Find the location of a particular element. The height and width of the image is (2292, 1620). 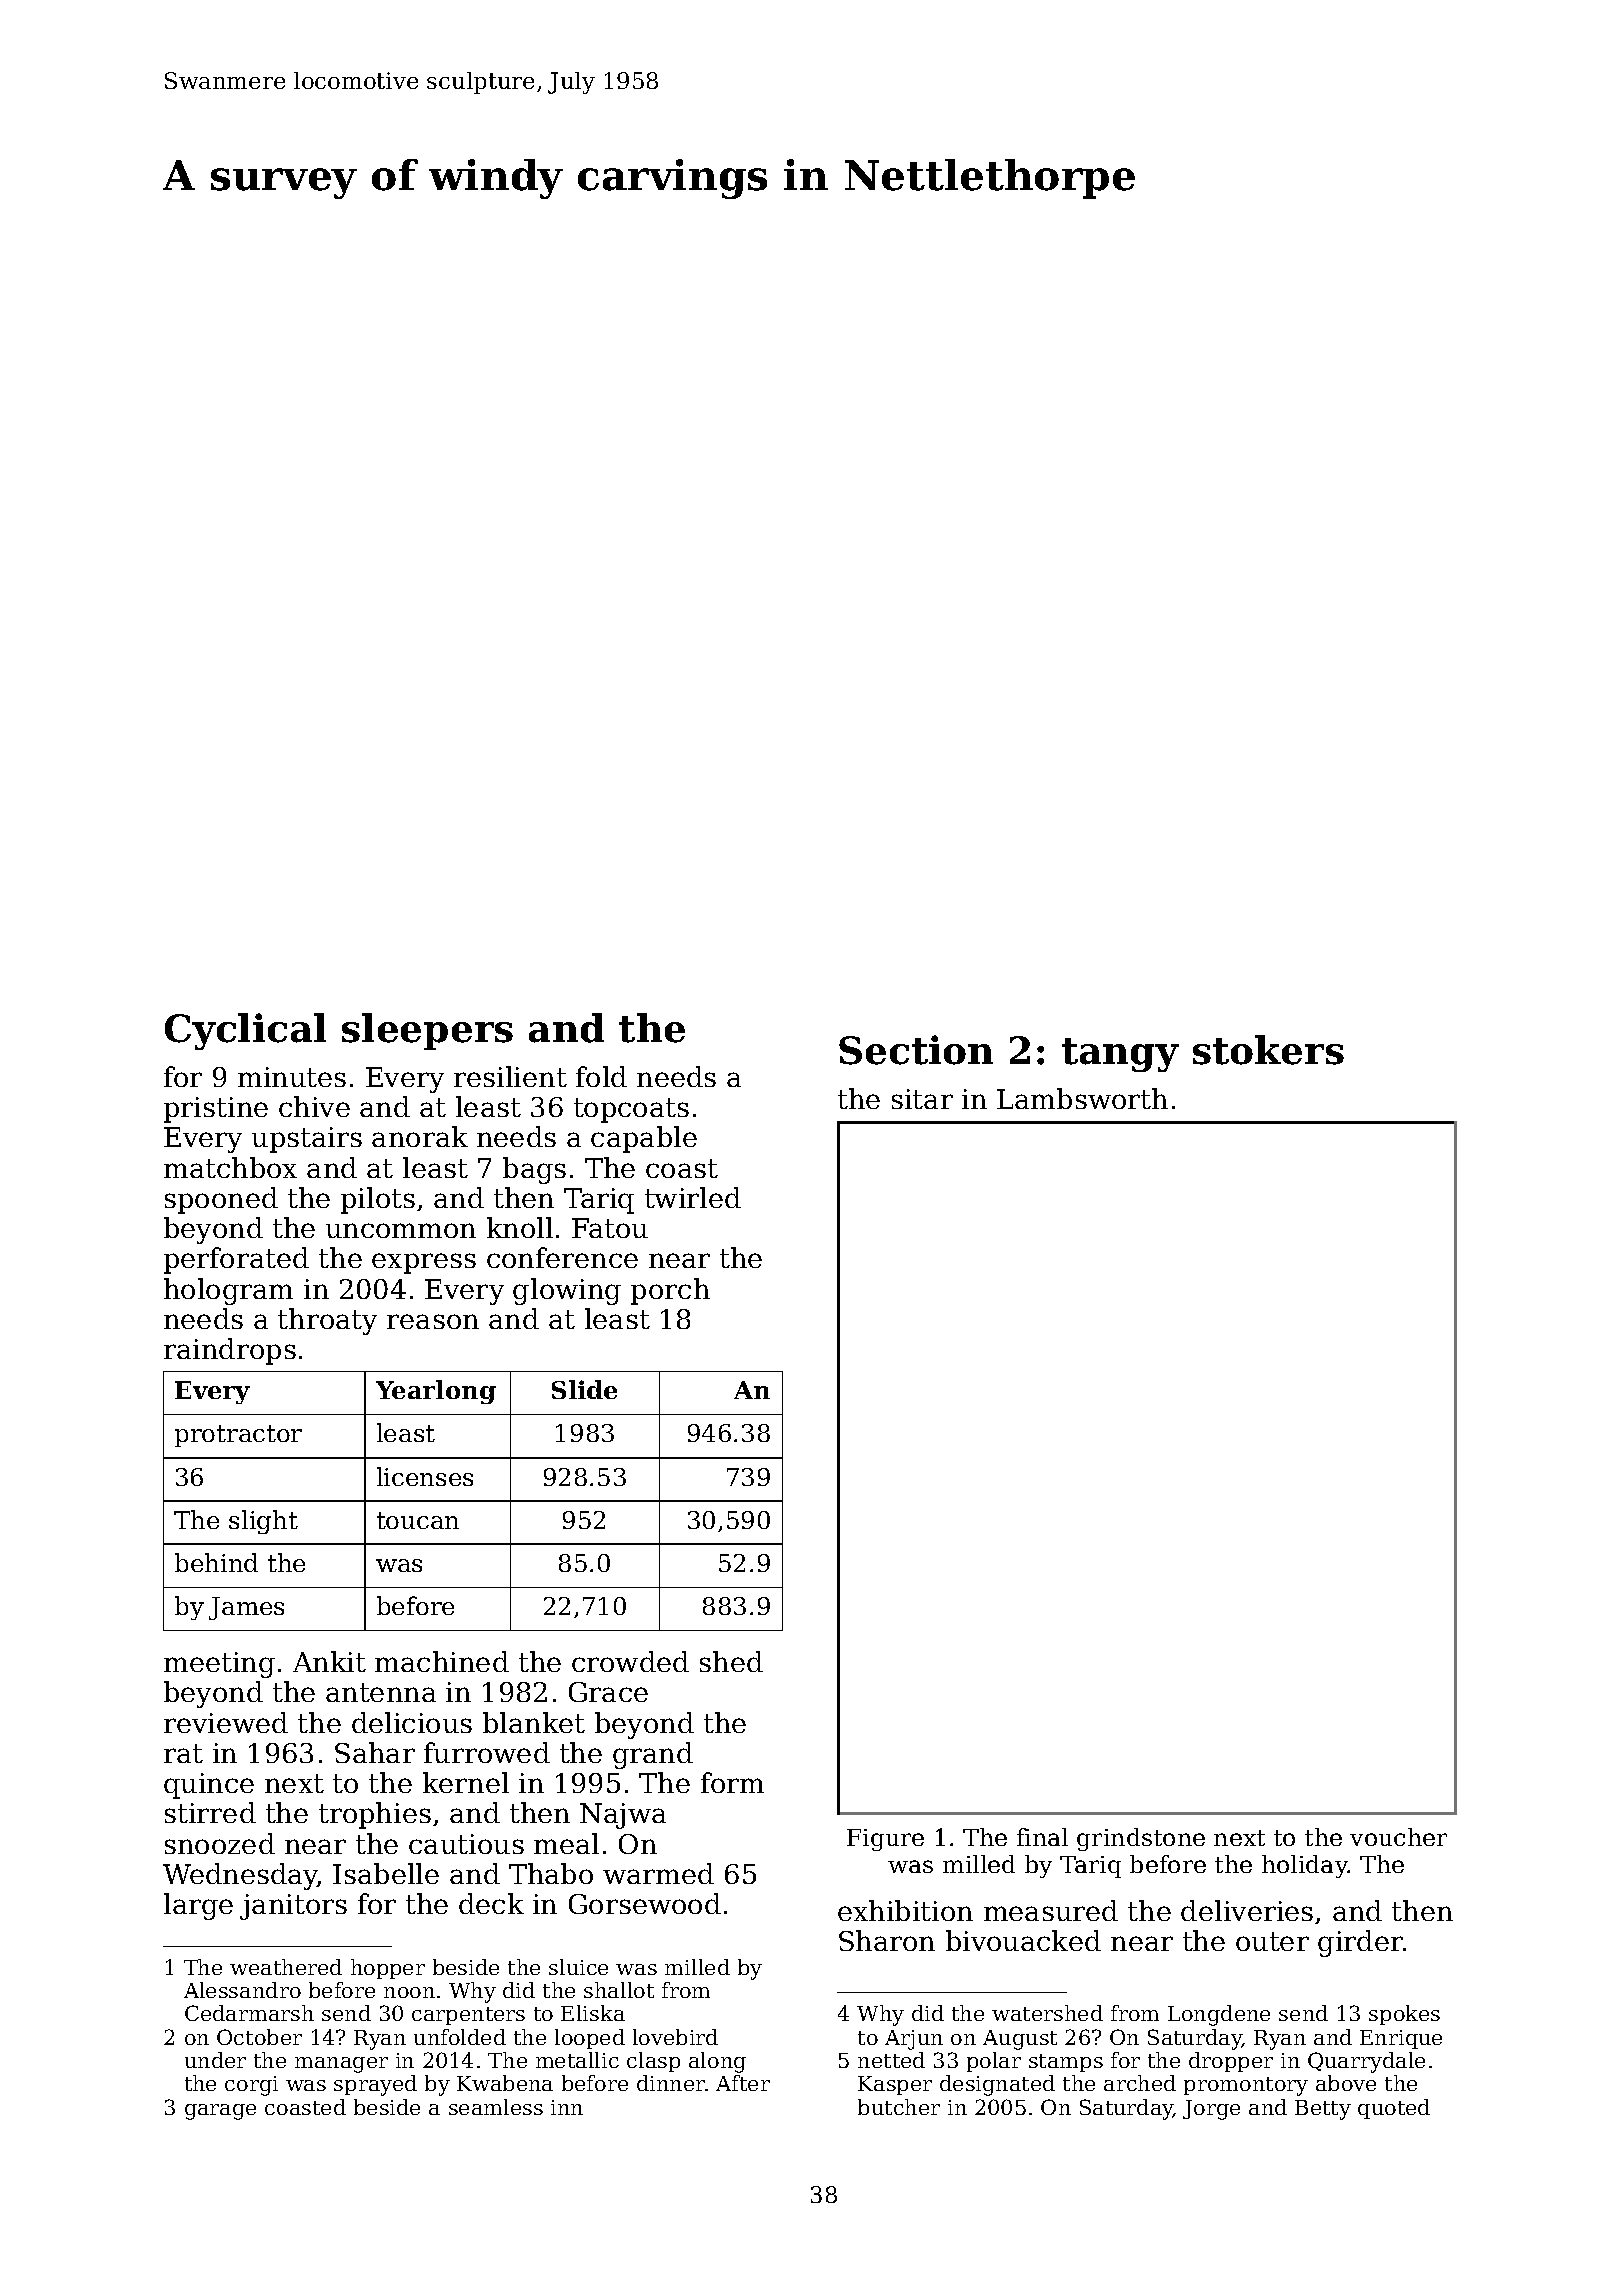

Lambsworth is located at coordinates (1082, 1098).
